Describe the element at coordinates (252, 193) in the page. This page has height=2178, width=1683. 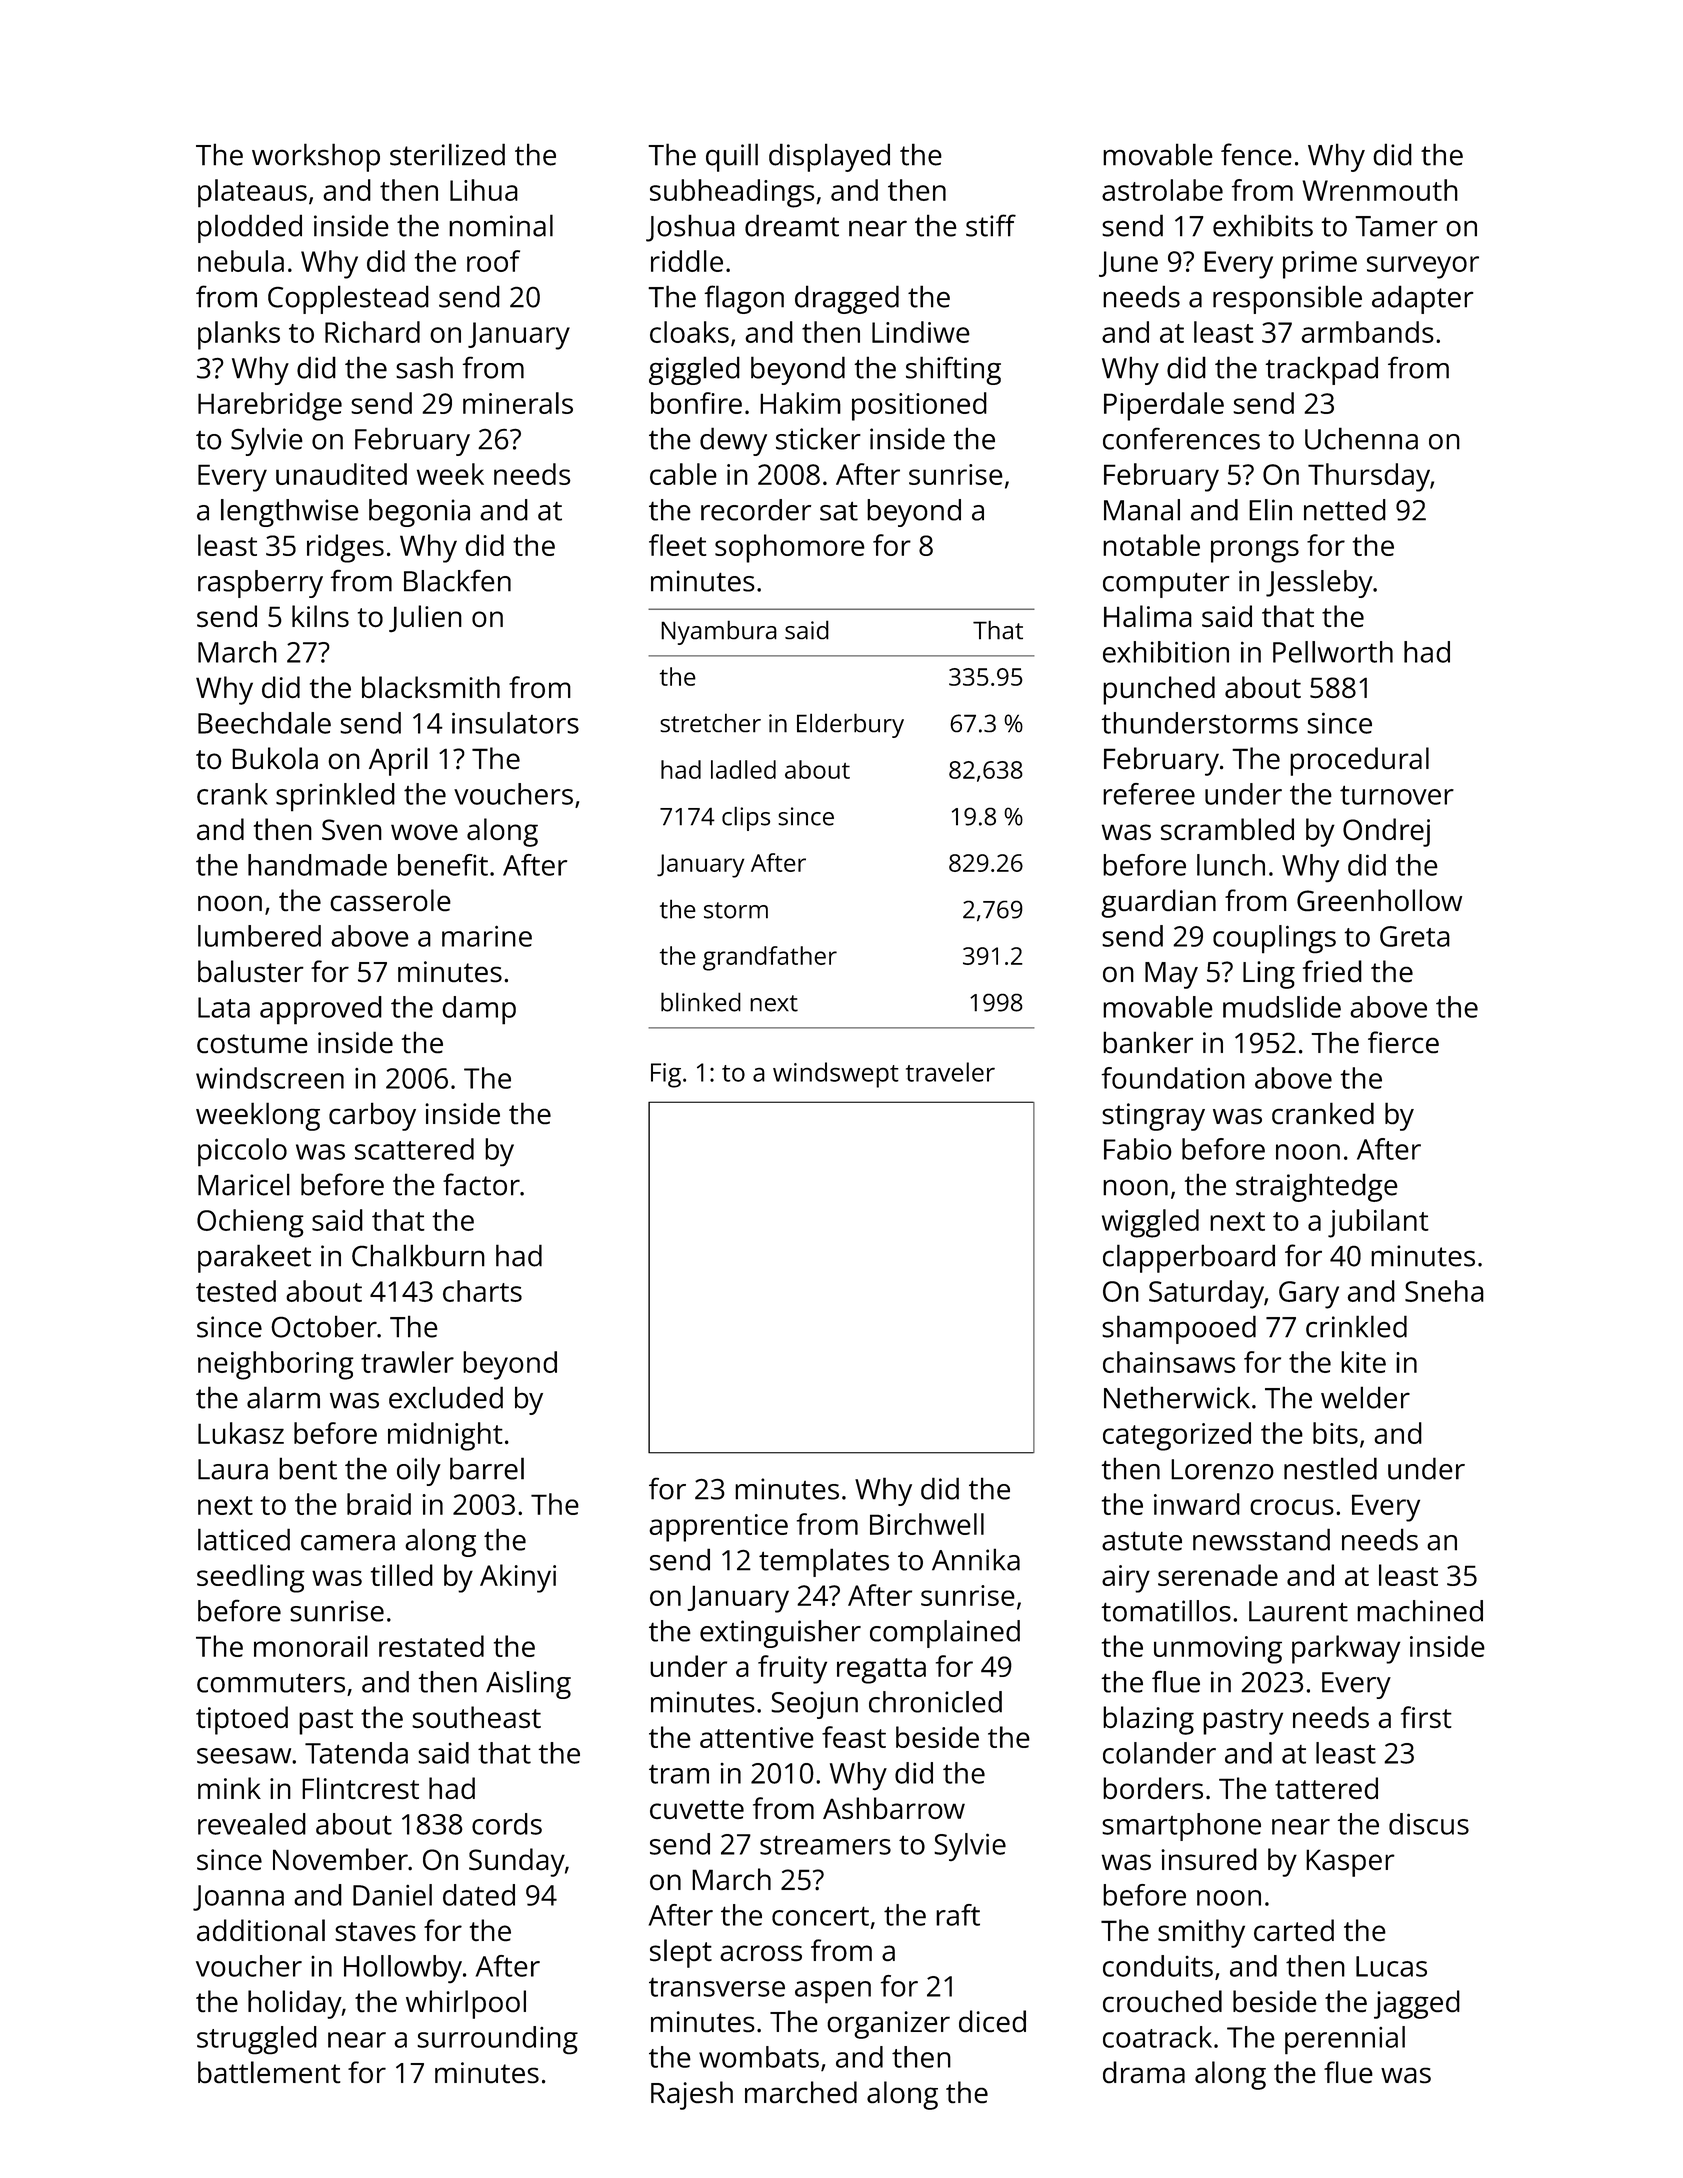
I see `plateaus` at that location.
